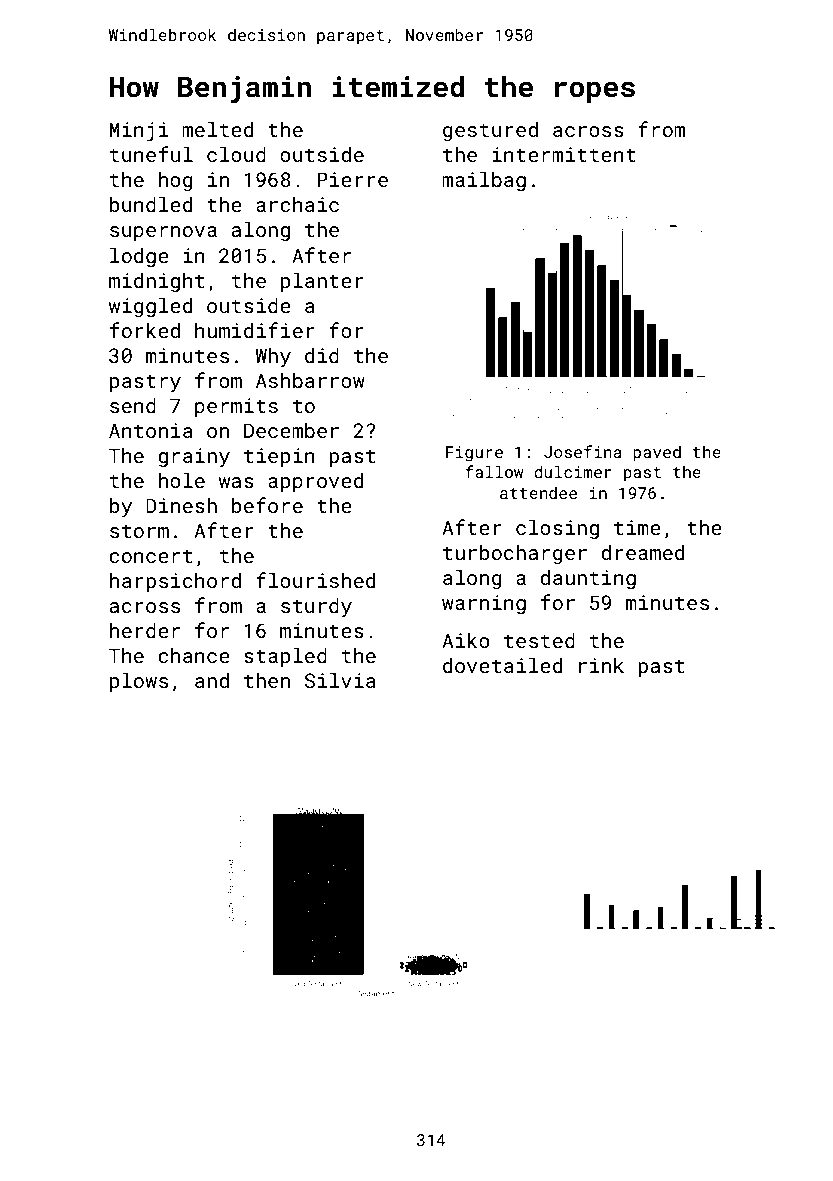  What do you see at coordinates (163, 233) in the image?
I see `supernova` at bounding box center [163, 233].
